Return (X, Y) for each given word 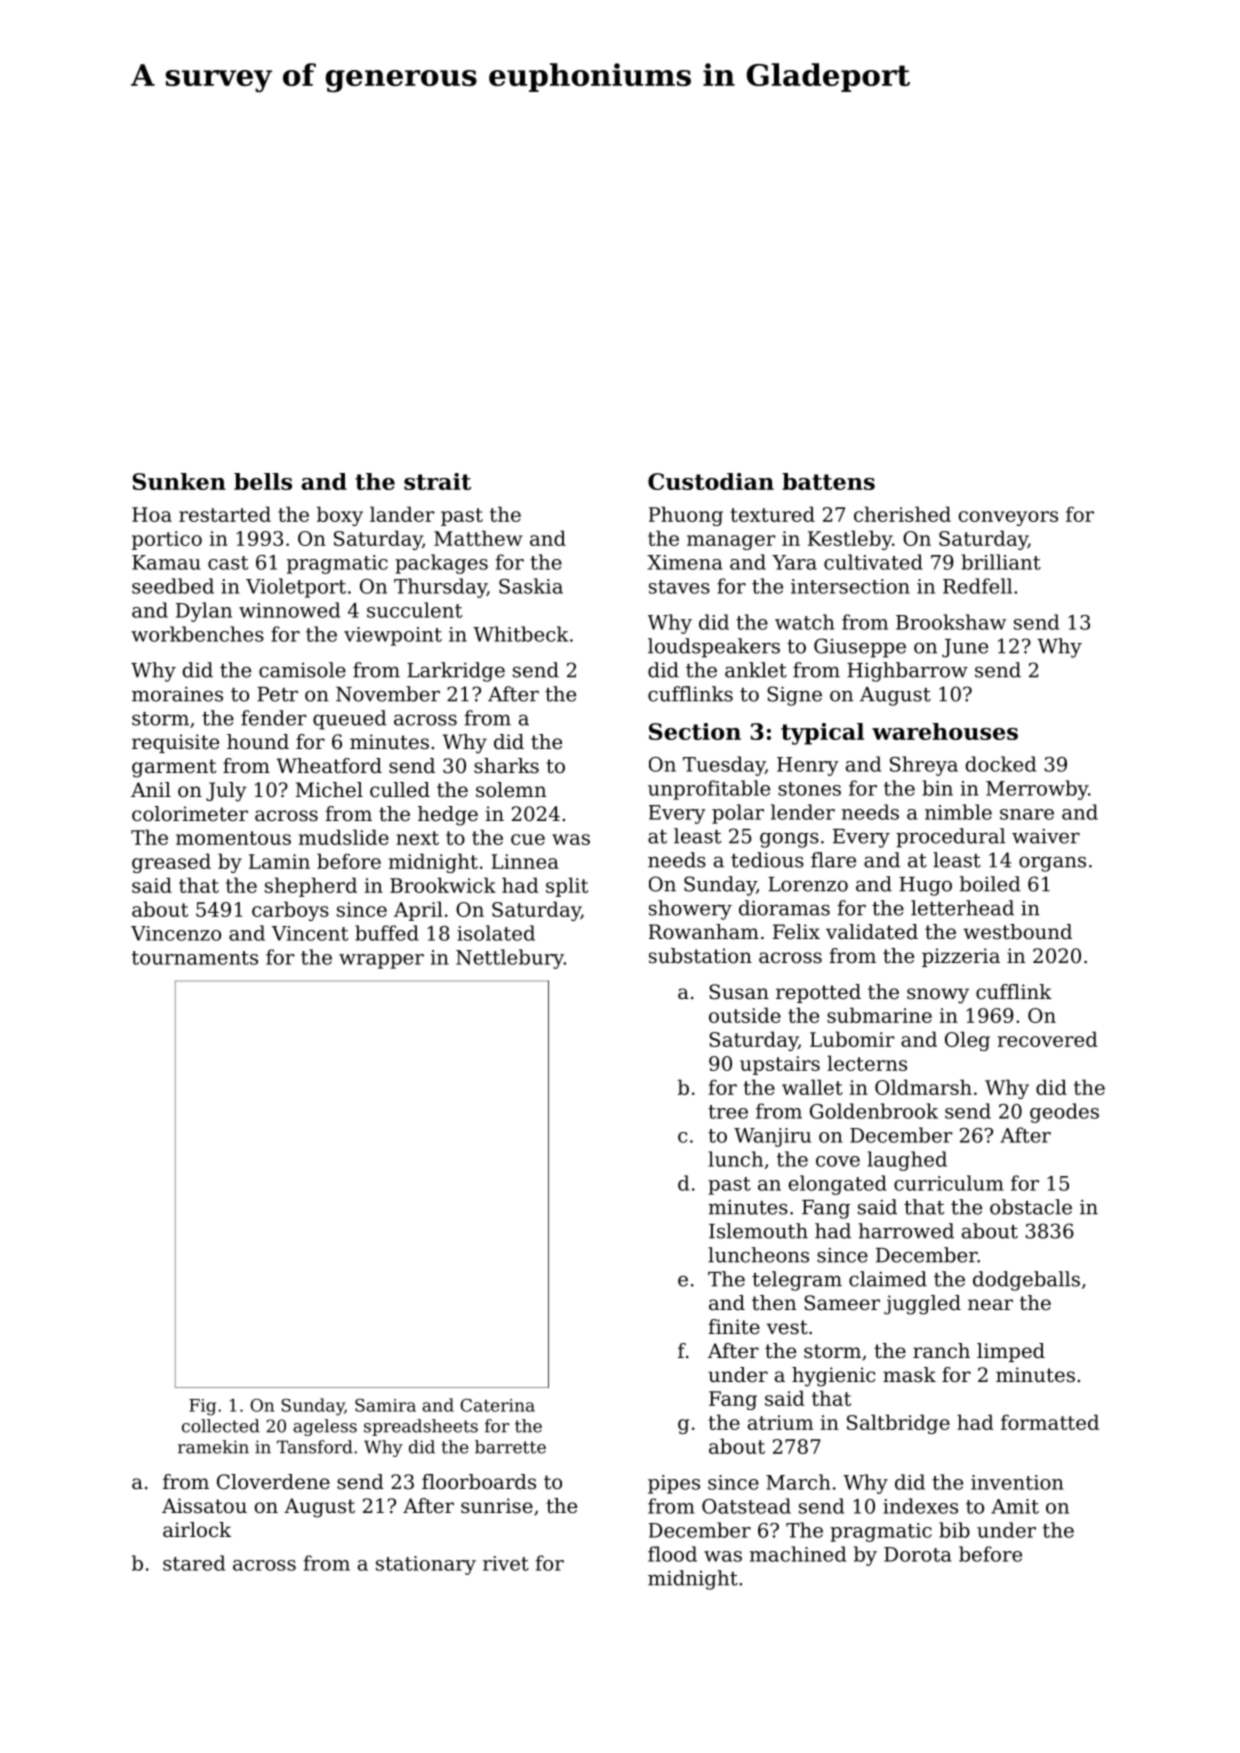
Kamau (166, 562)
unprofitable (709, 790)
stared (194, 1563)
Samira (385, 1405)
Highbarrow (907, 672)
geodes (1064, 1113)
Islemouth (758, 1231)
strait (437, 481)
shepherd (311, 887)
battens (828, 481)
